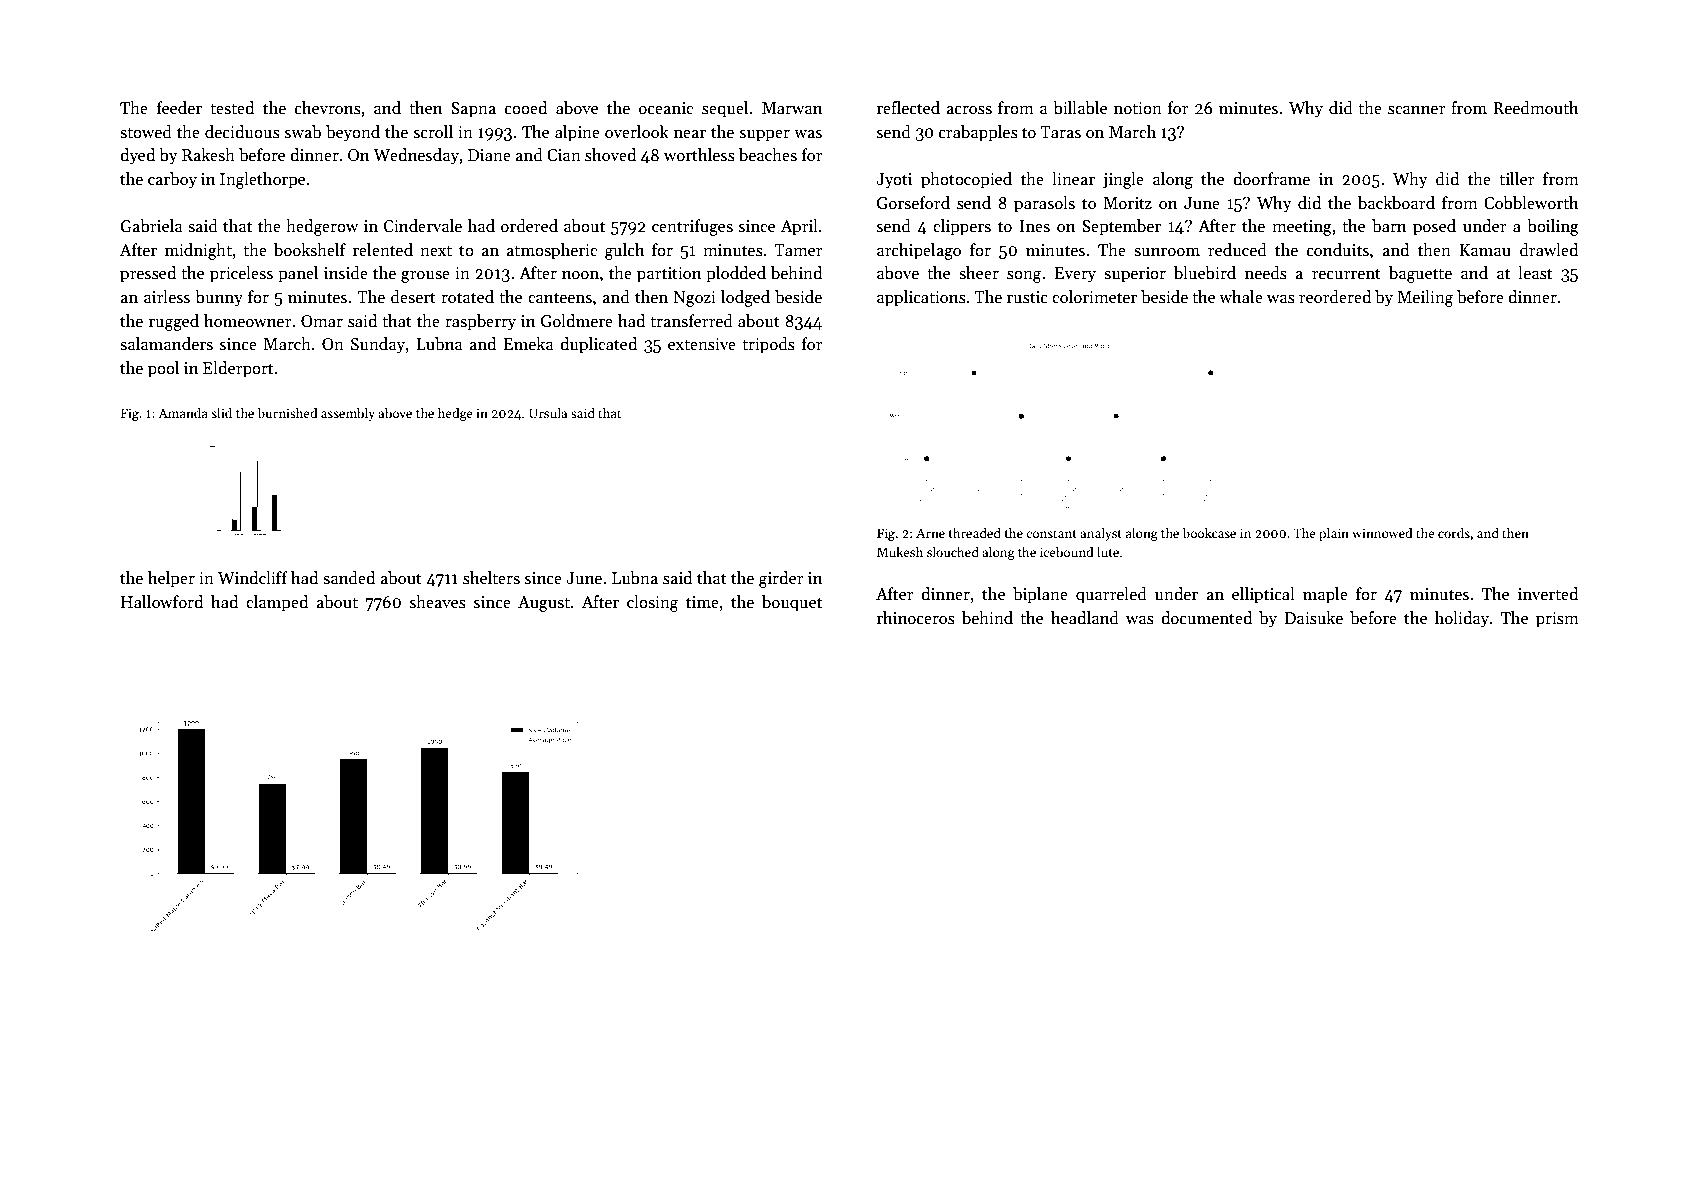 This screenshot has height=1201, width=1699. I want to click on centrifuges, so click(692, 227).
